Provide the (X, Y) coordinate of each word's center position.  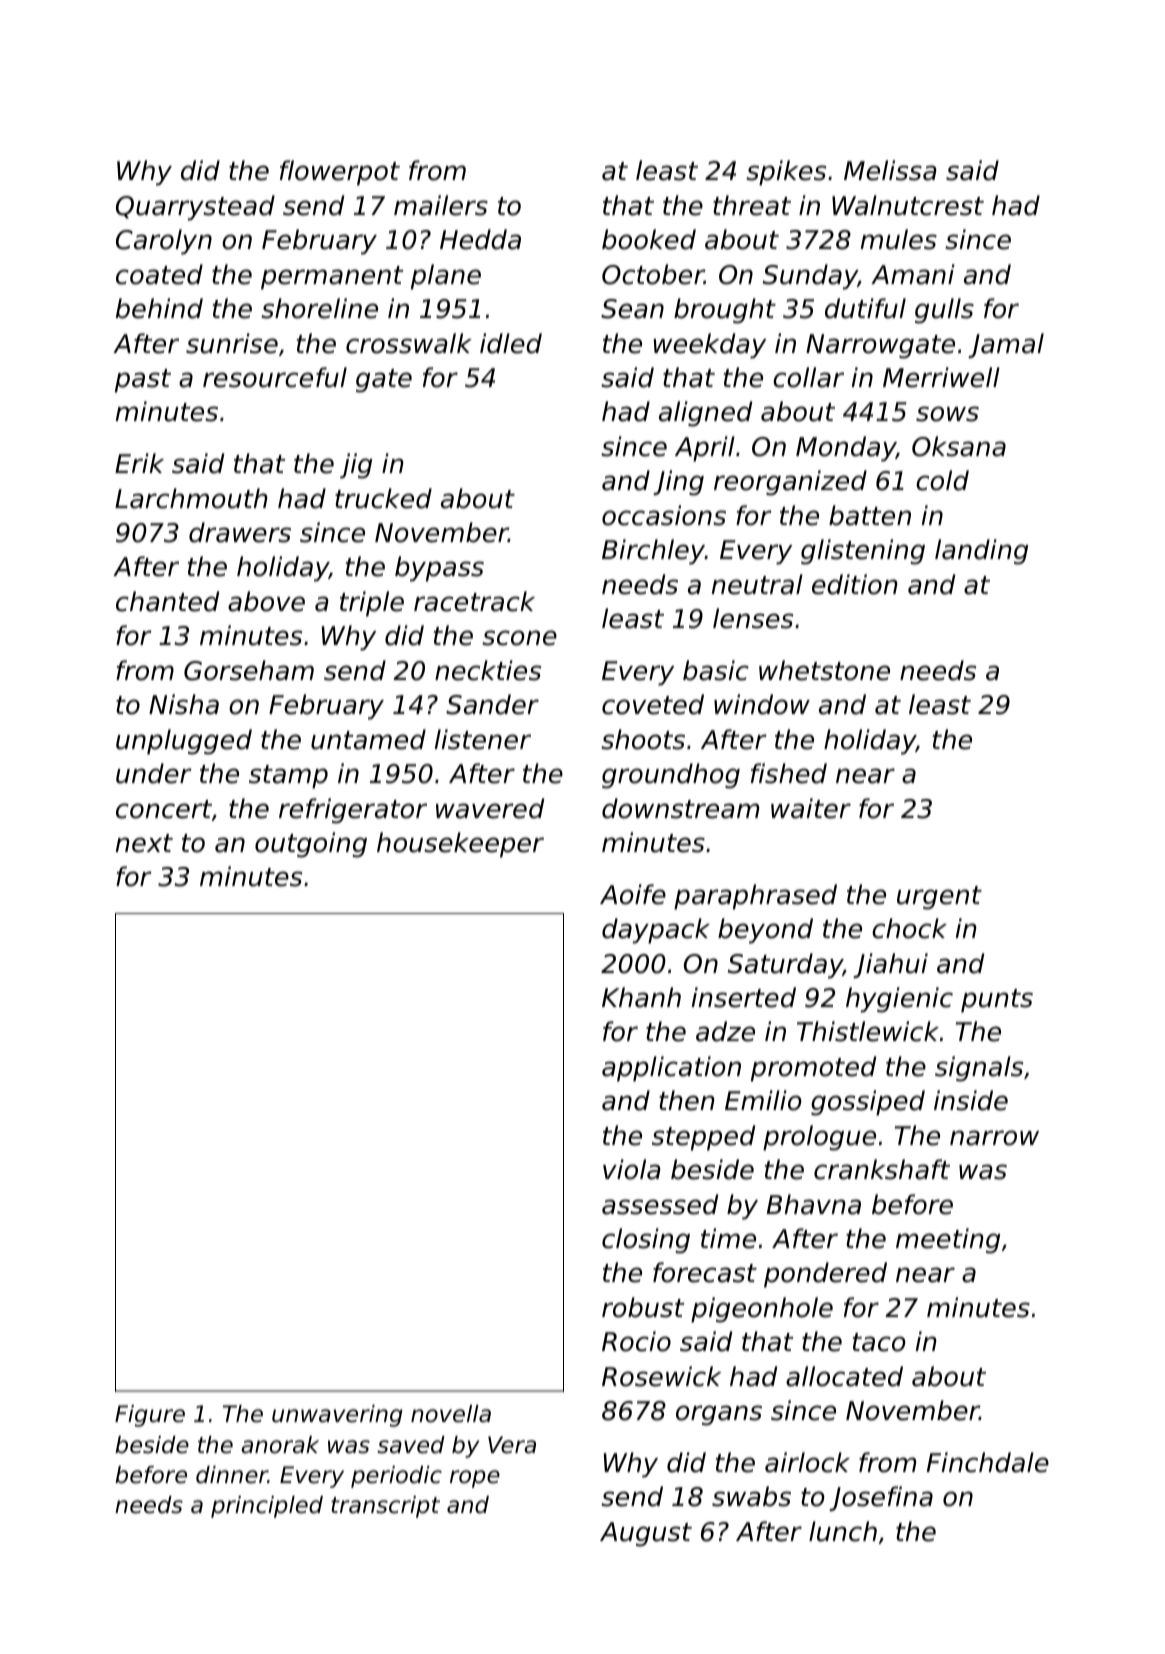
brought (725, 311)
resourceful (275, 377)
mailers (441, 205)
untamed (368, 739)
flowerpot (340, 173)
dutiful (865, 308)
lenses (753, 618)
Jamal (1006, 345)
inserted (744, 997)
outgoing (311, 845)
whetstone (824, 670)
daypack (656, 931)
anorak (280, 1445)
